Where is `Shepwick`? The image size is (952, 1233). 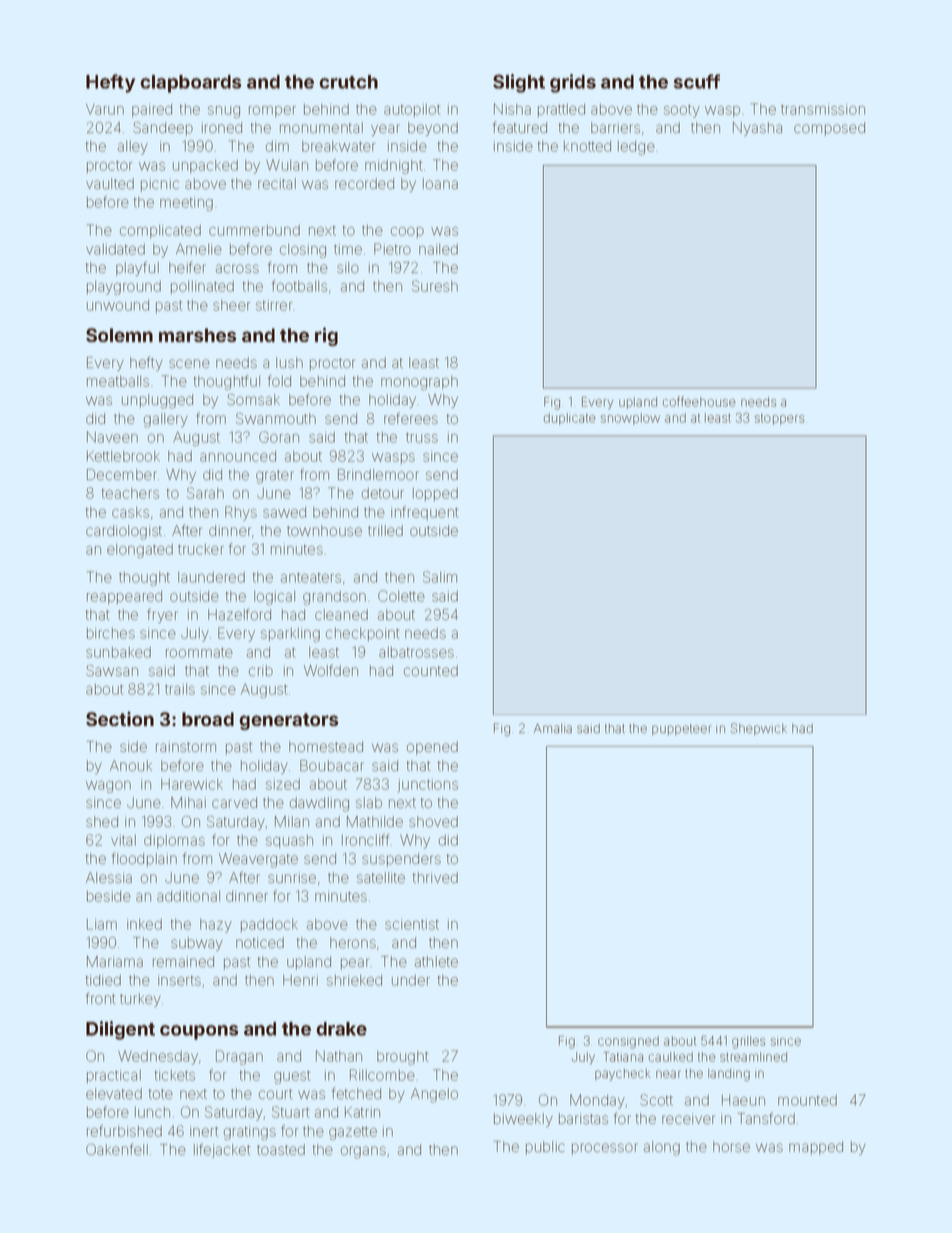
Shepwick is located at coordinates (759, 729).
